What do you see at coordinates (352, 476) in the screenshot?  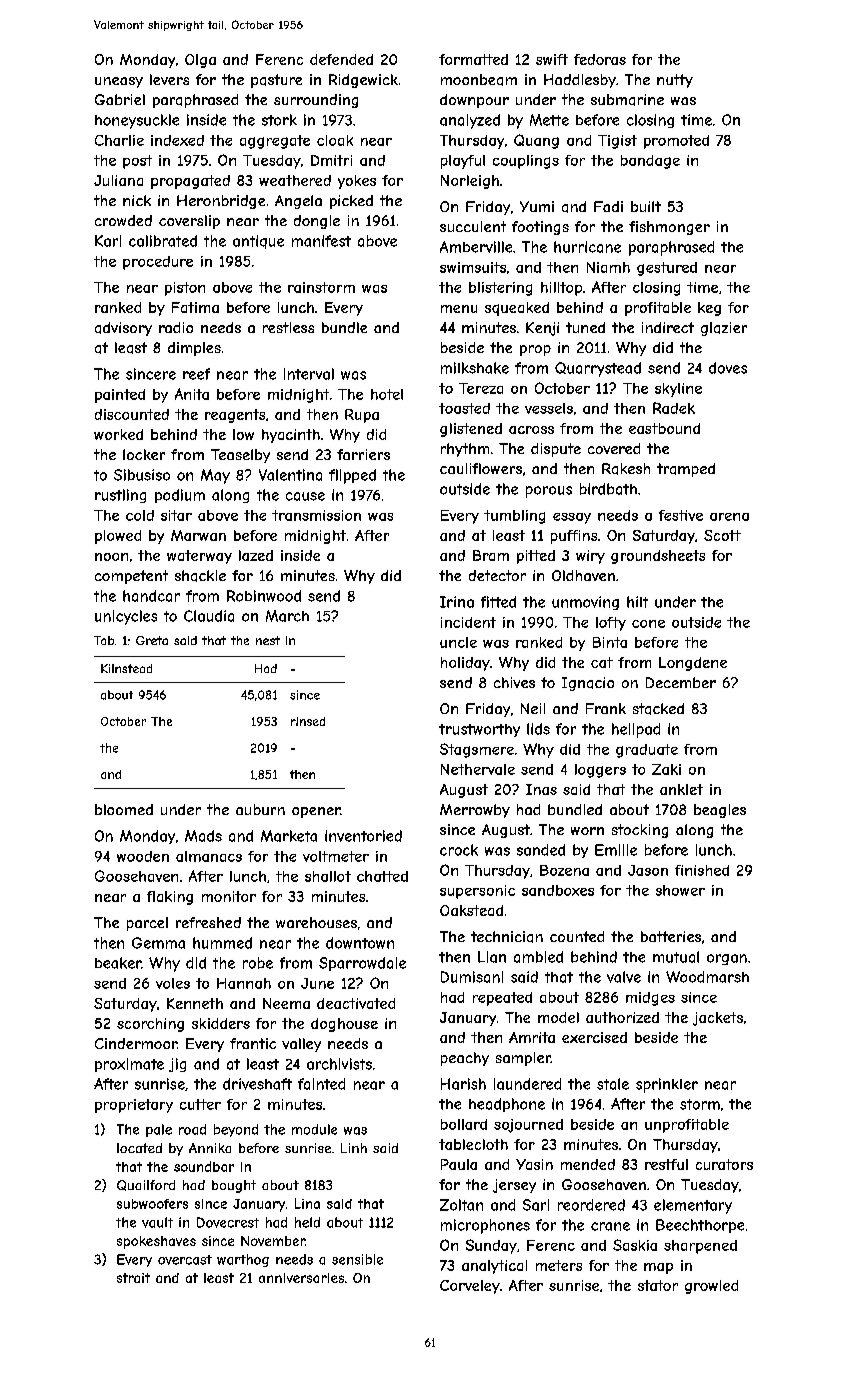 I see `flipped` at bounding box center [352, 476].
